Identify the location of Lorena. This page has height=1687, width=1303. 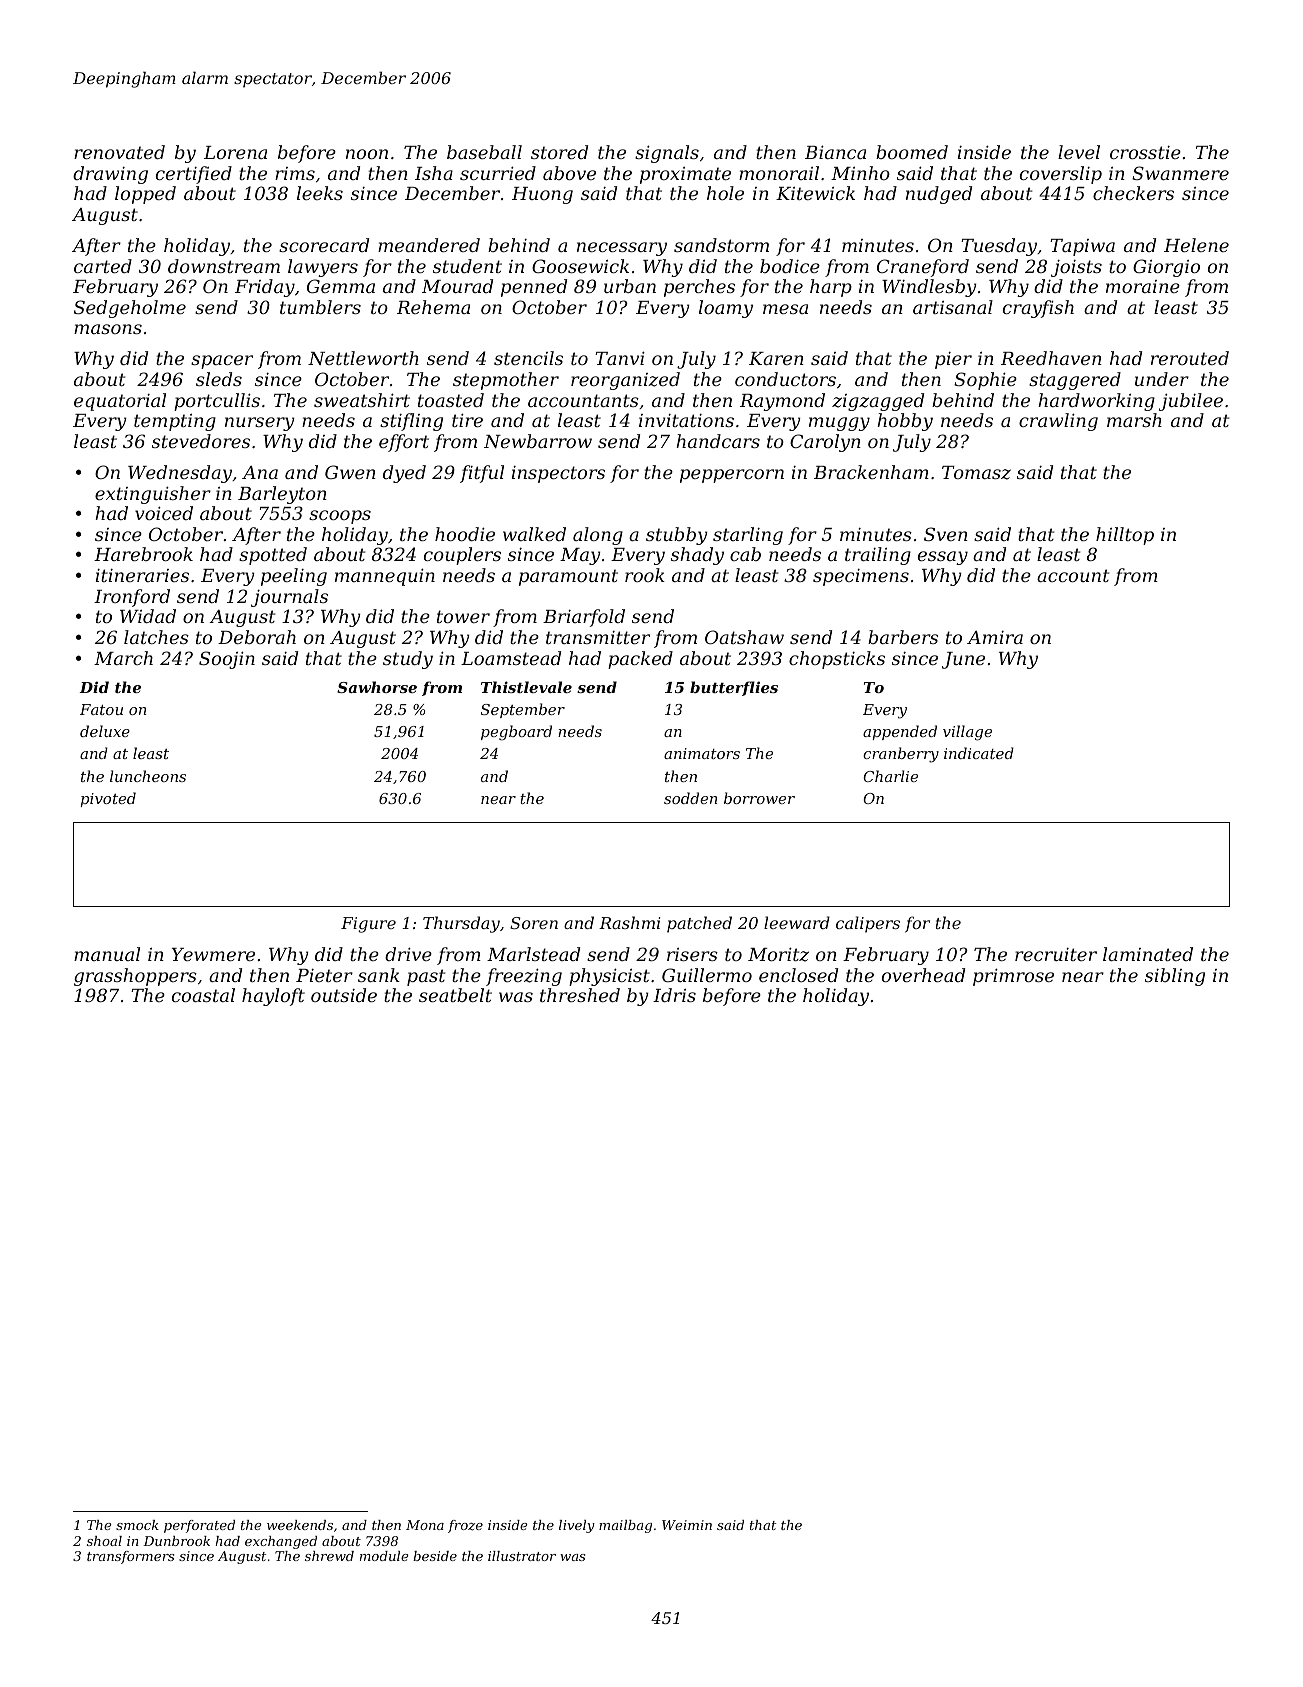
(235, 152).
